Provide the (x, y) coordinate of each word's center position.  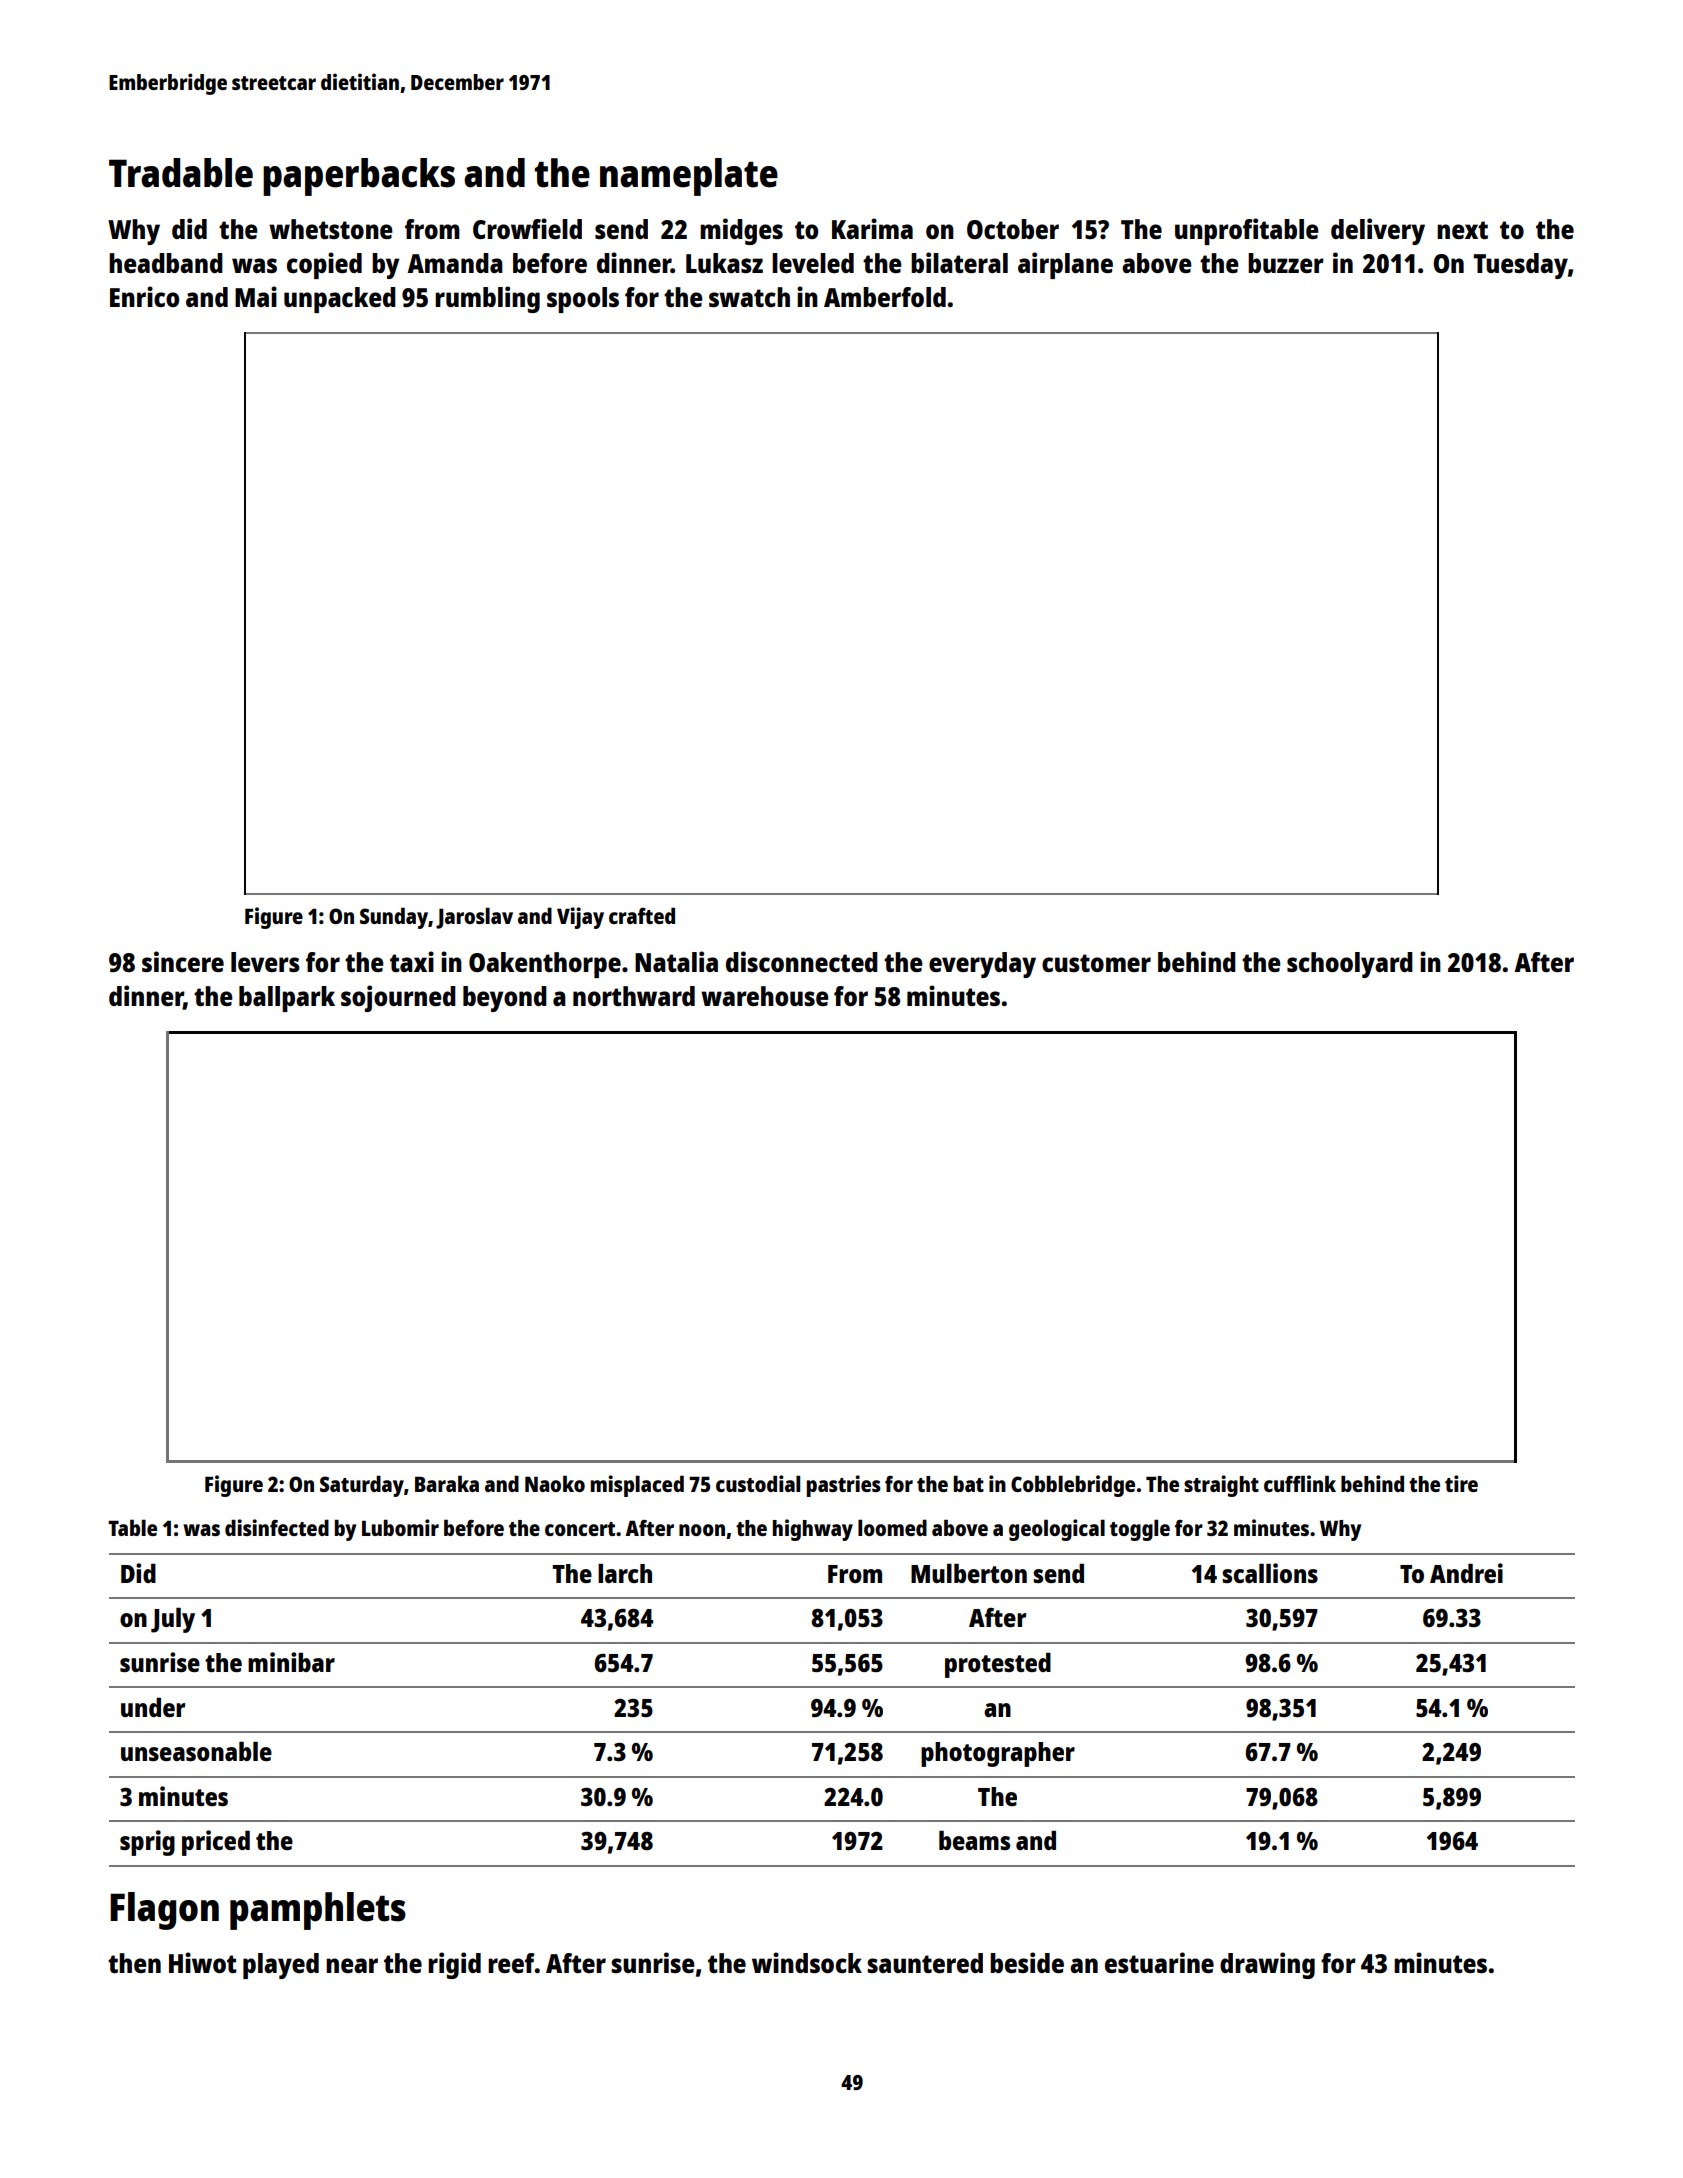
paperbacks (359, 177)
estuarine (1159, 1962)
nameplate (689, 177)
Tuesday (1520, 266)
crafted (642, 915)
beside (1027, 1962)
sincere (183, 961)
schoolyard (1350, 965)
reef (511, 1963)
